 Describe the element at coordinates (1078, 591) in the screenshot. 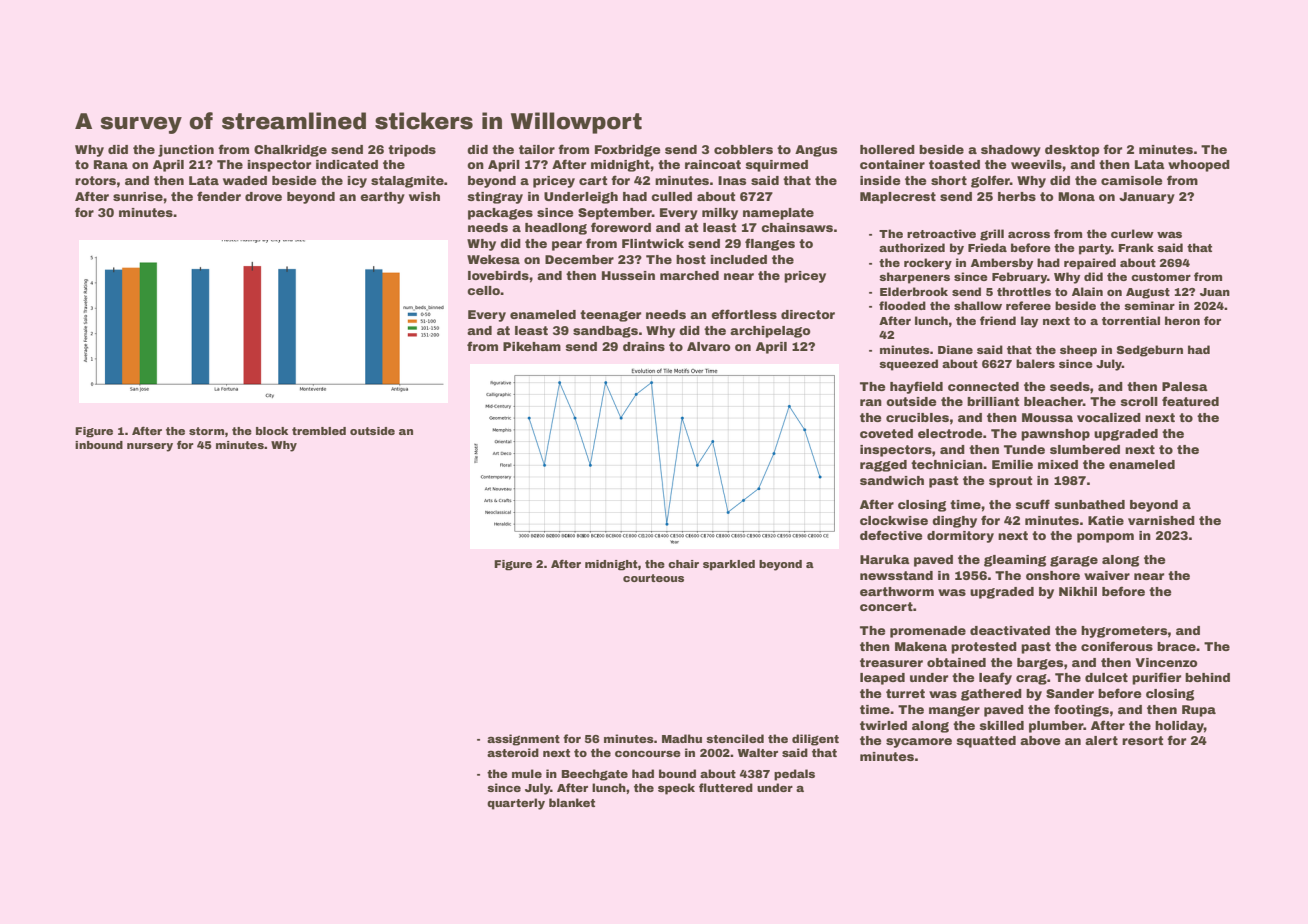

I see `Nikhil` at that location.
